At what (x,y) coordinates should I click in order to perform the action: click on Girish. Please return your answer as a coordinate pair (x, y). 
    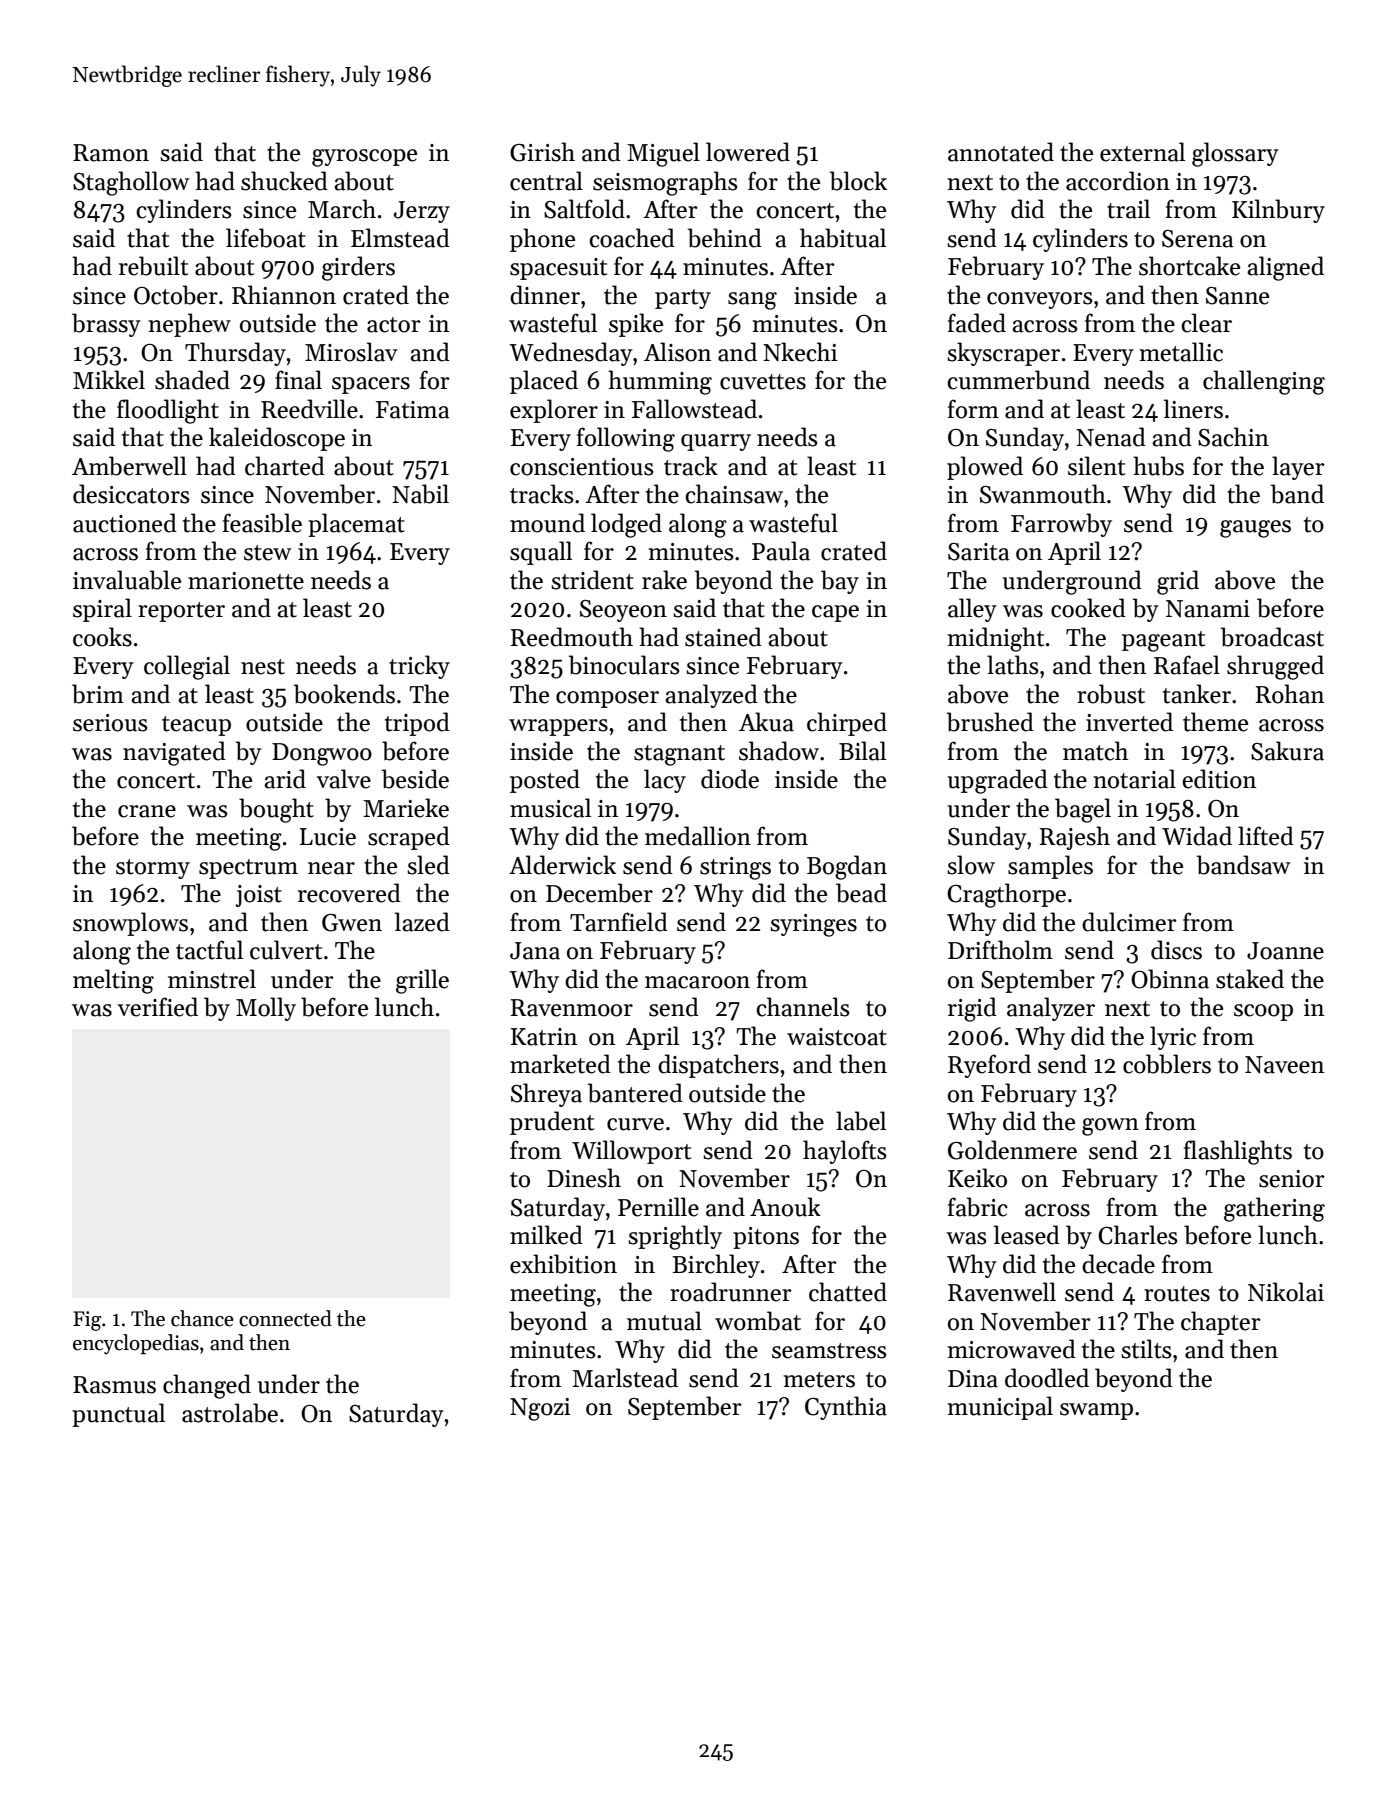
    Looking at the image, I should click on (542, 152).
